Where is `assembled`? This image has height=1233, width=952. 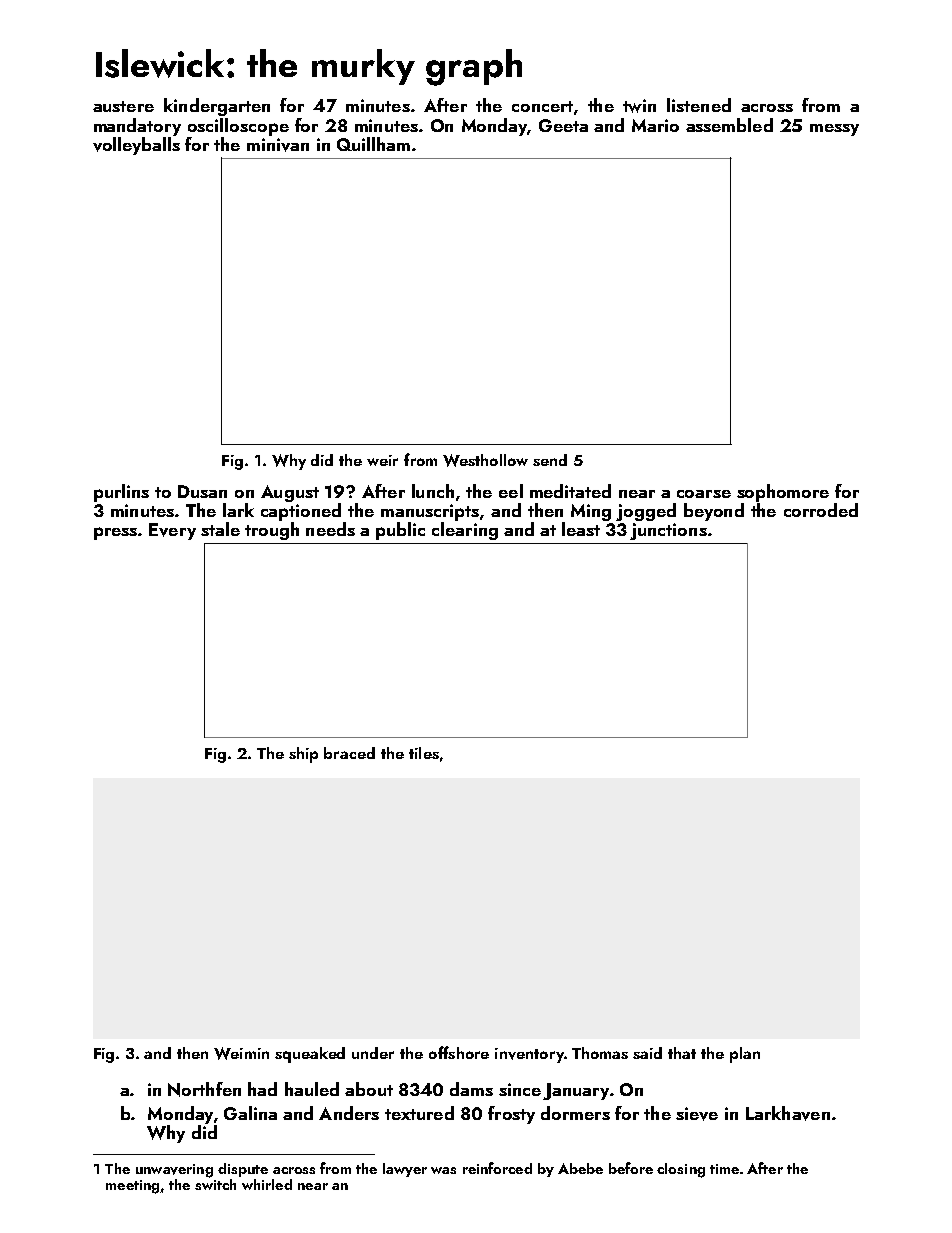 assembled is located at coordinates (729, 125).
